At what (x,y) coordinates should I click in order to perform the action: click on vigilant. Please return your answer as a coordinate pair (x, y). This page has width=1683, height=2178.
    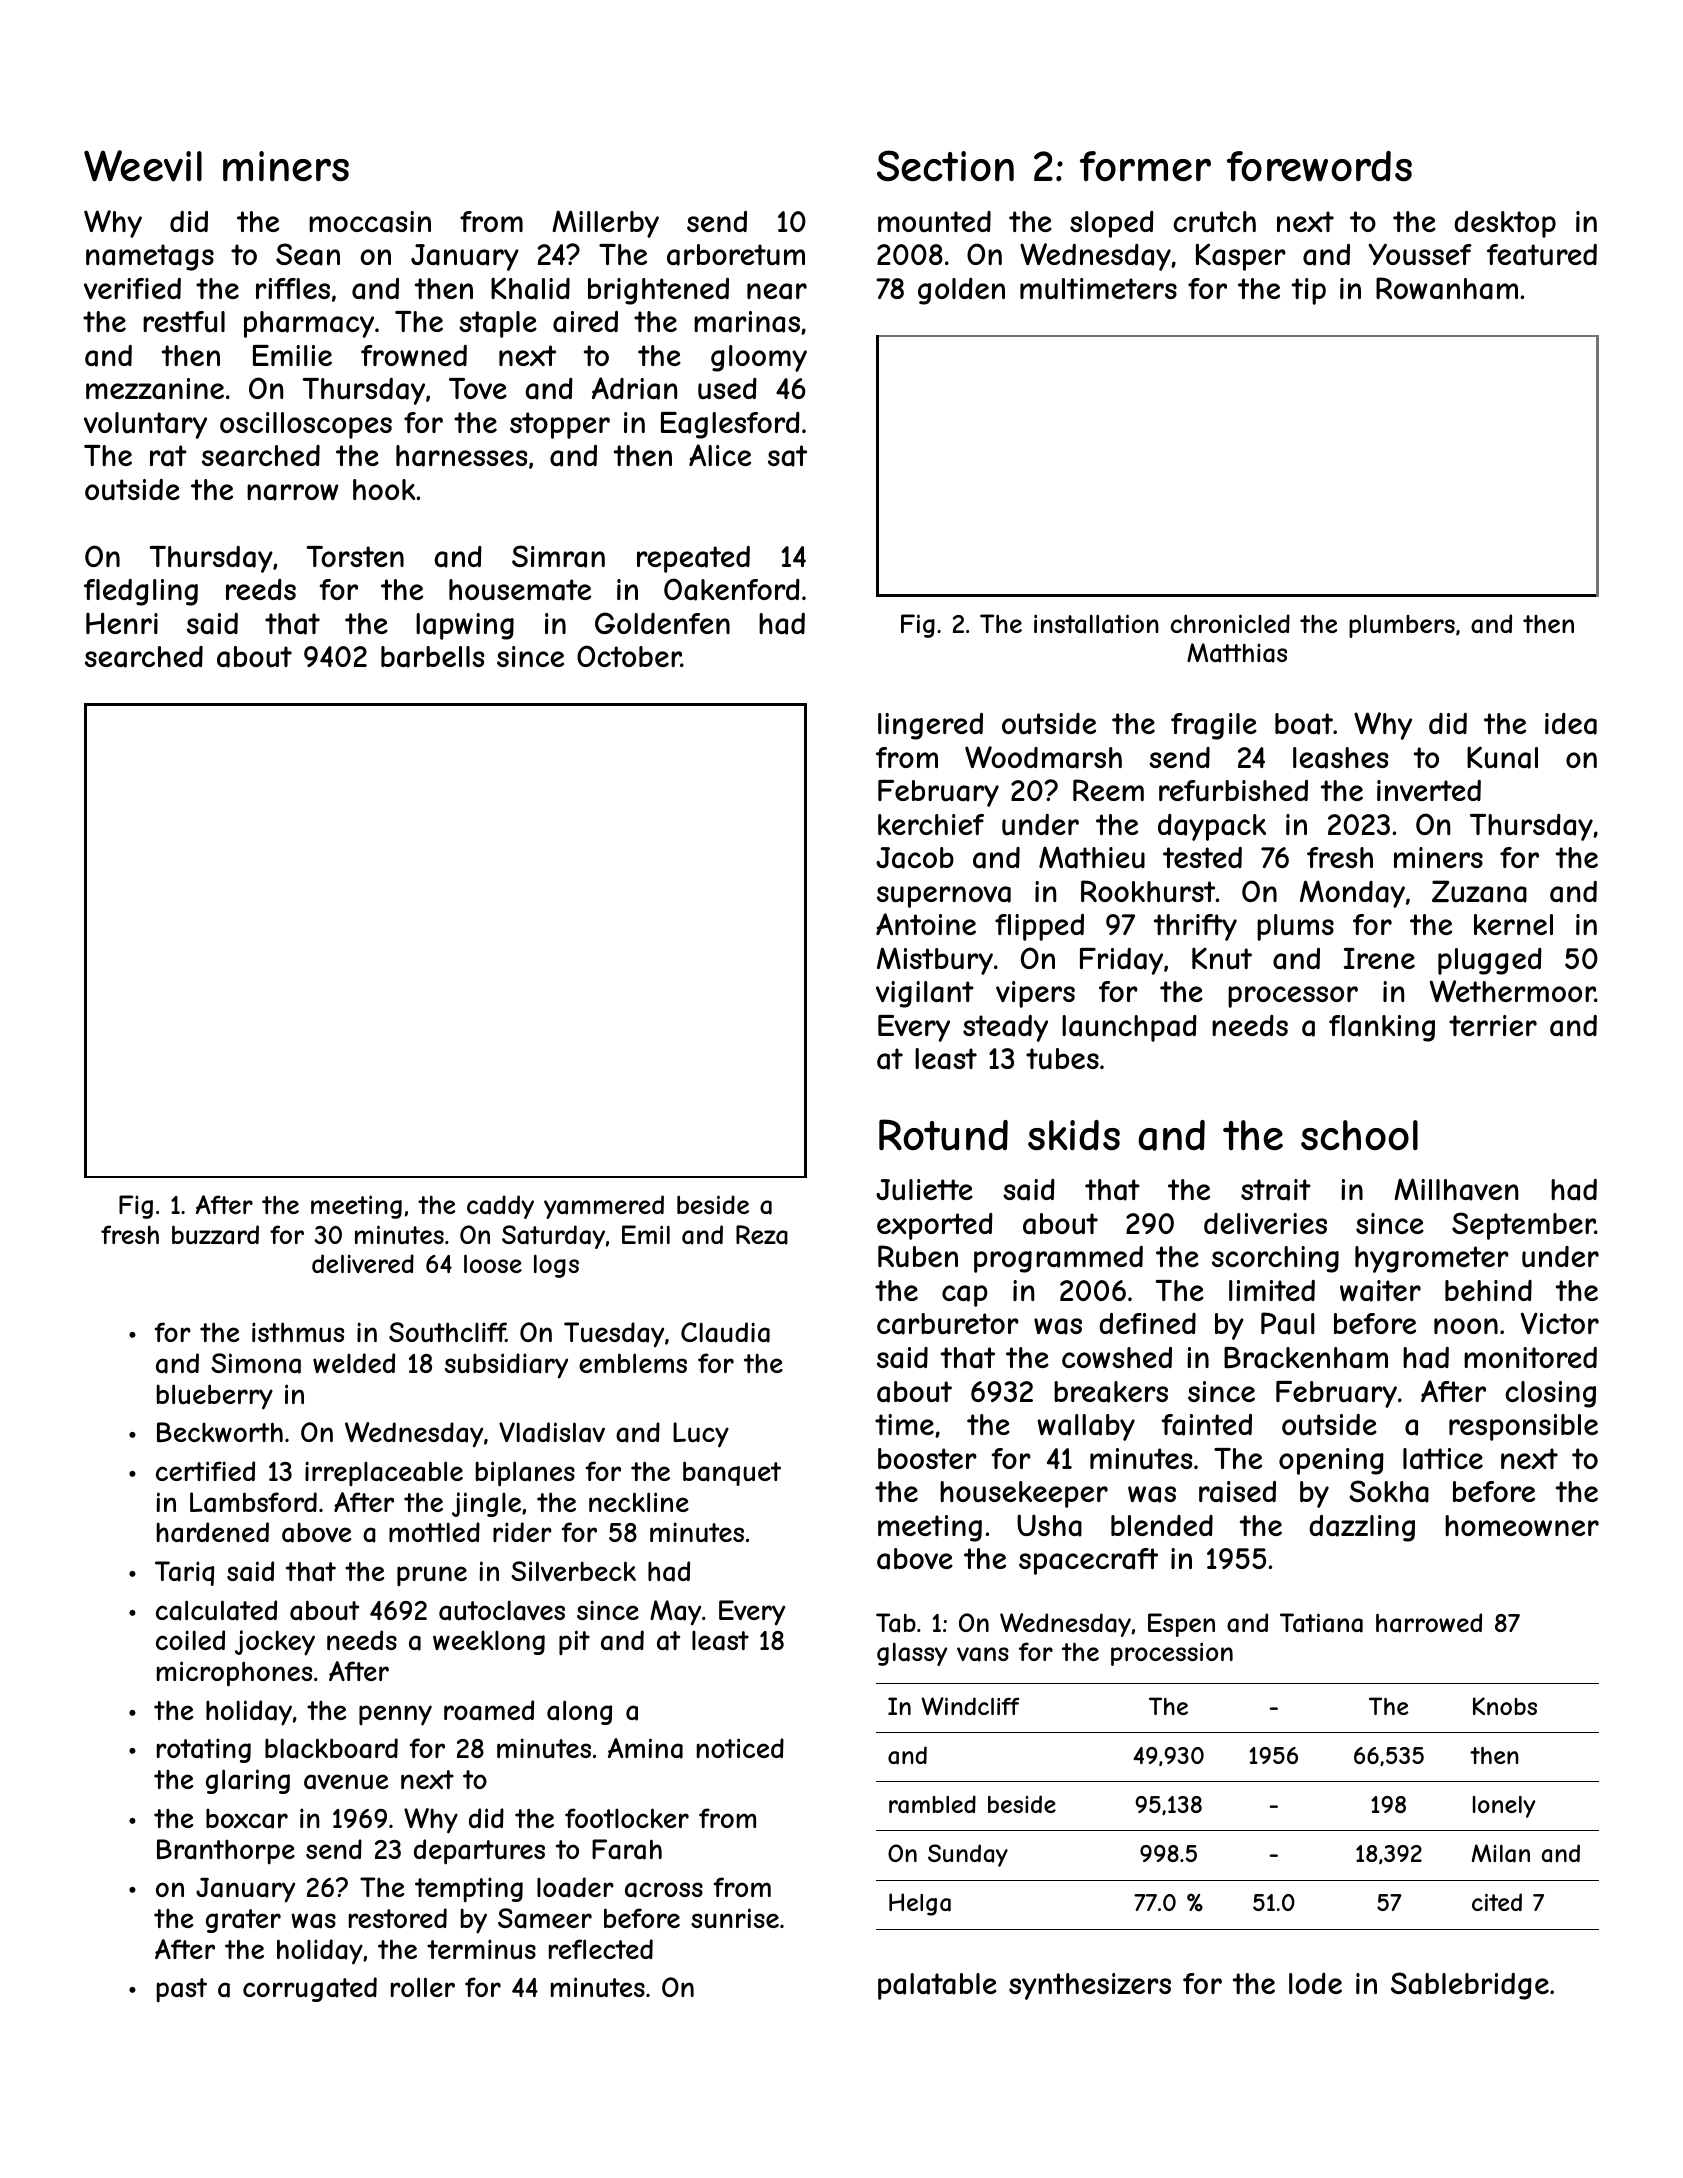
    Looking at the image, I should click on (925, 994).
